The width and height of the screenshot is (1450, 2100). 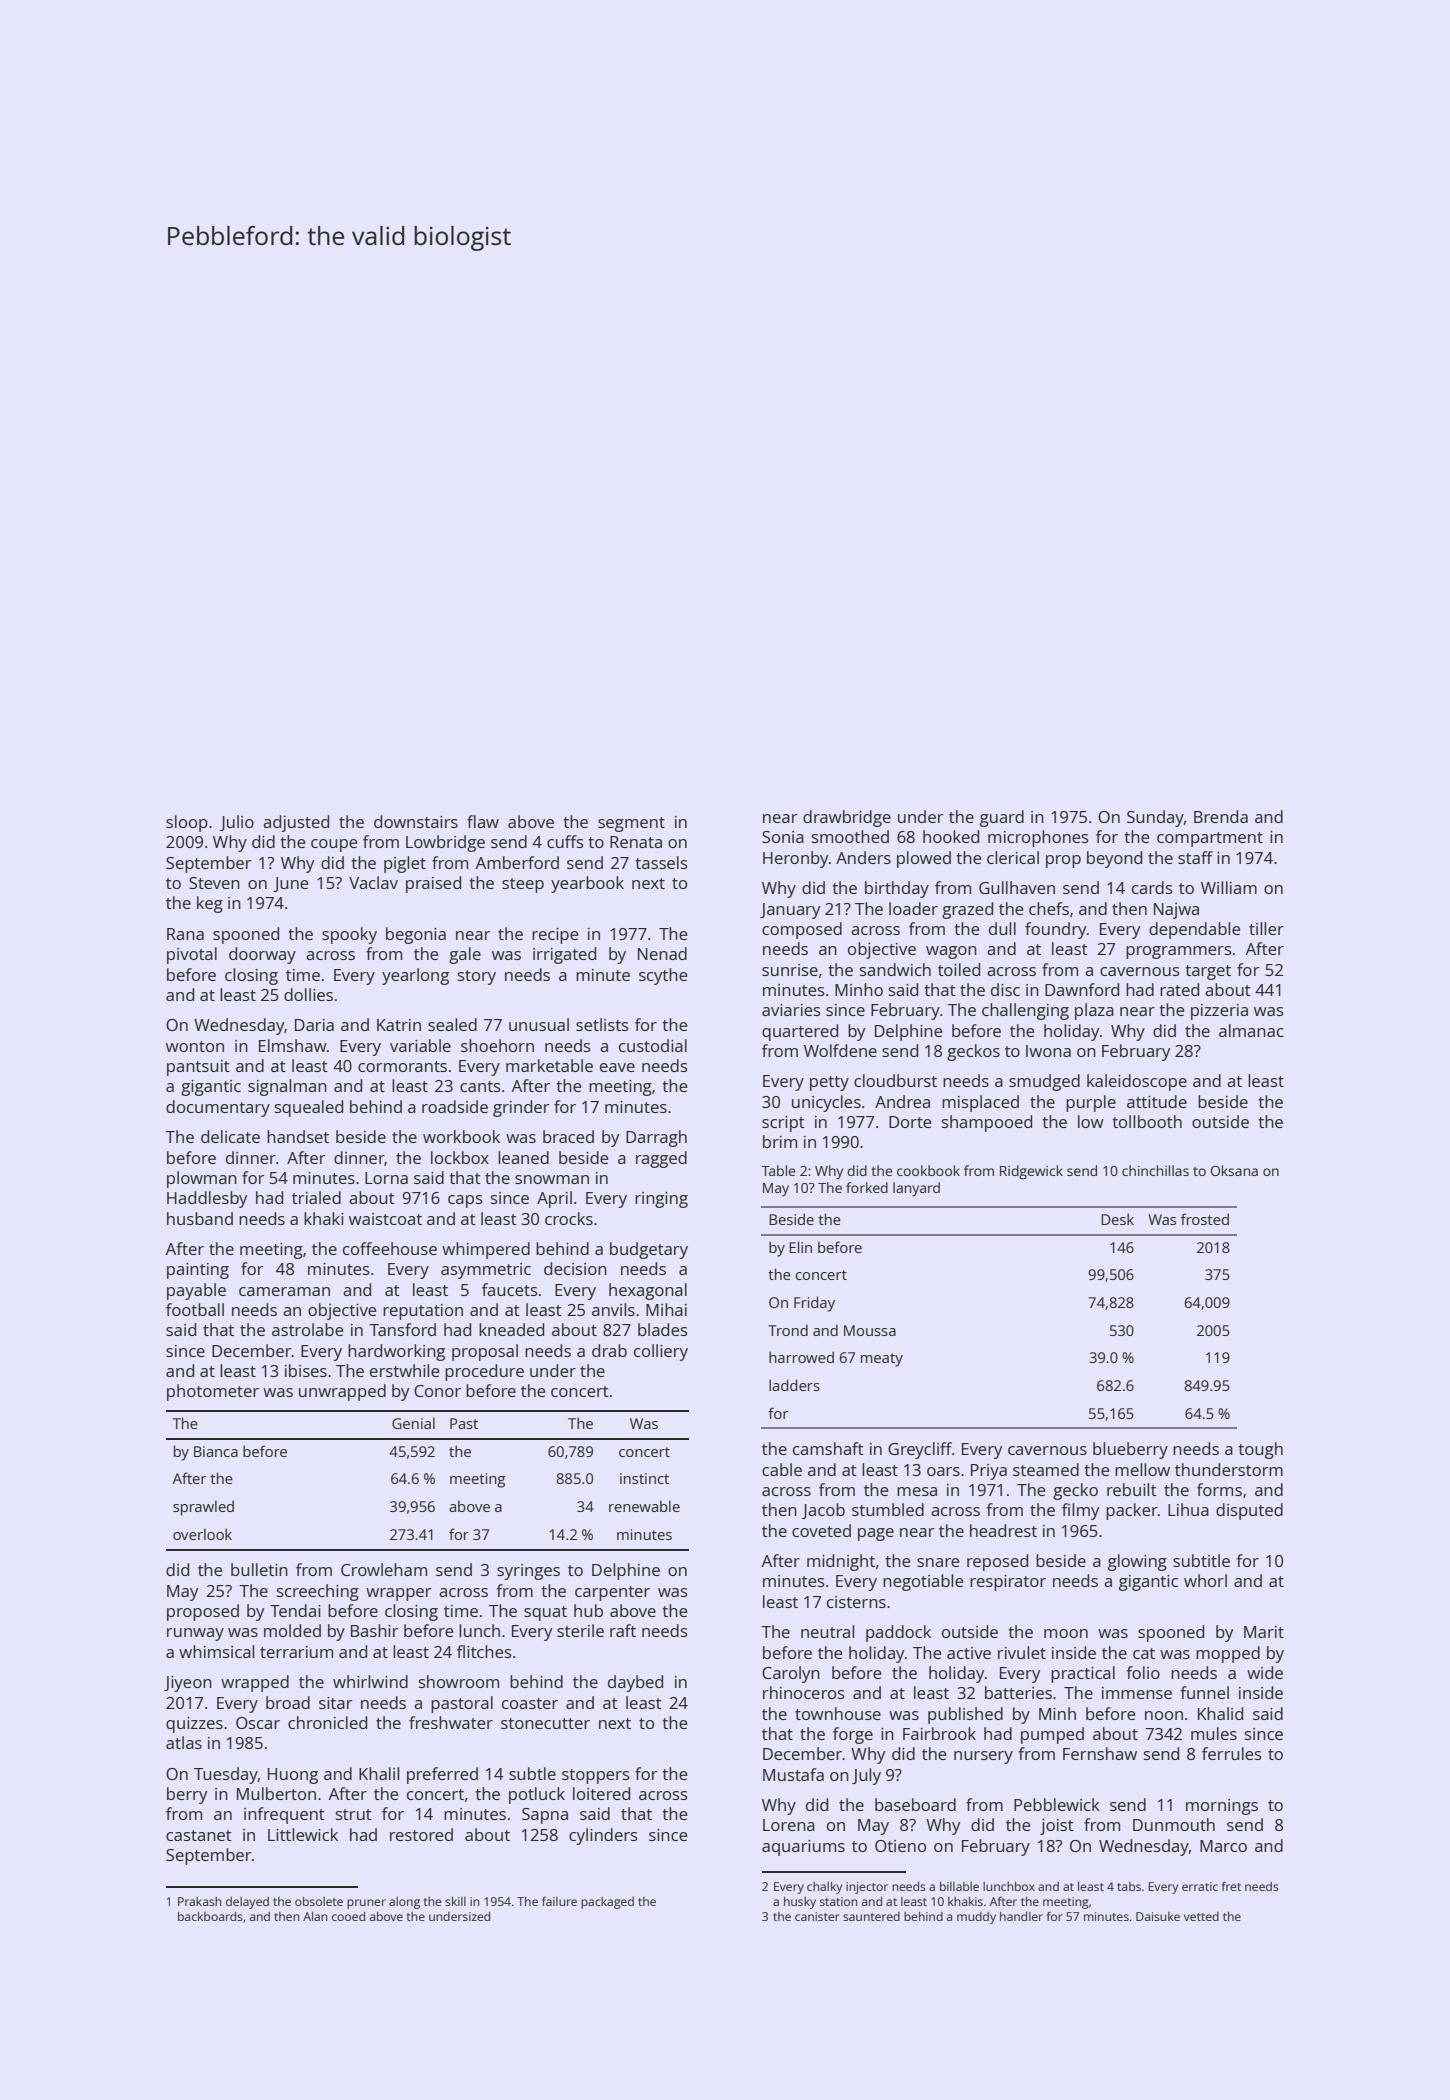 I want to click on challenging, so click(x=1025, y=1011).
